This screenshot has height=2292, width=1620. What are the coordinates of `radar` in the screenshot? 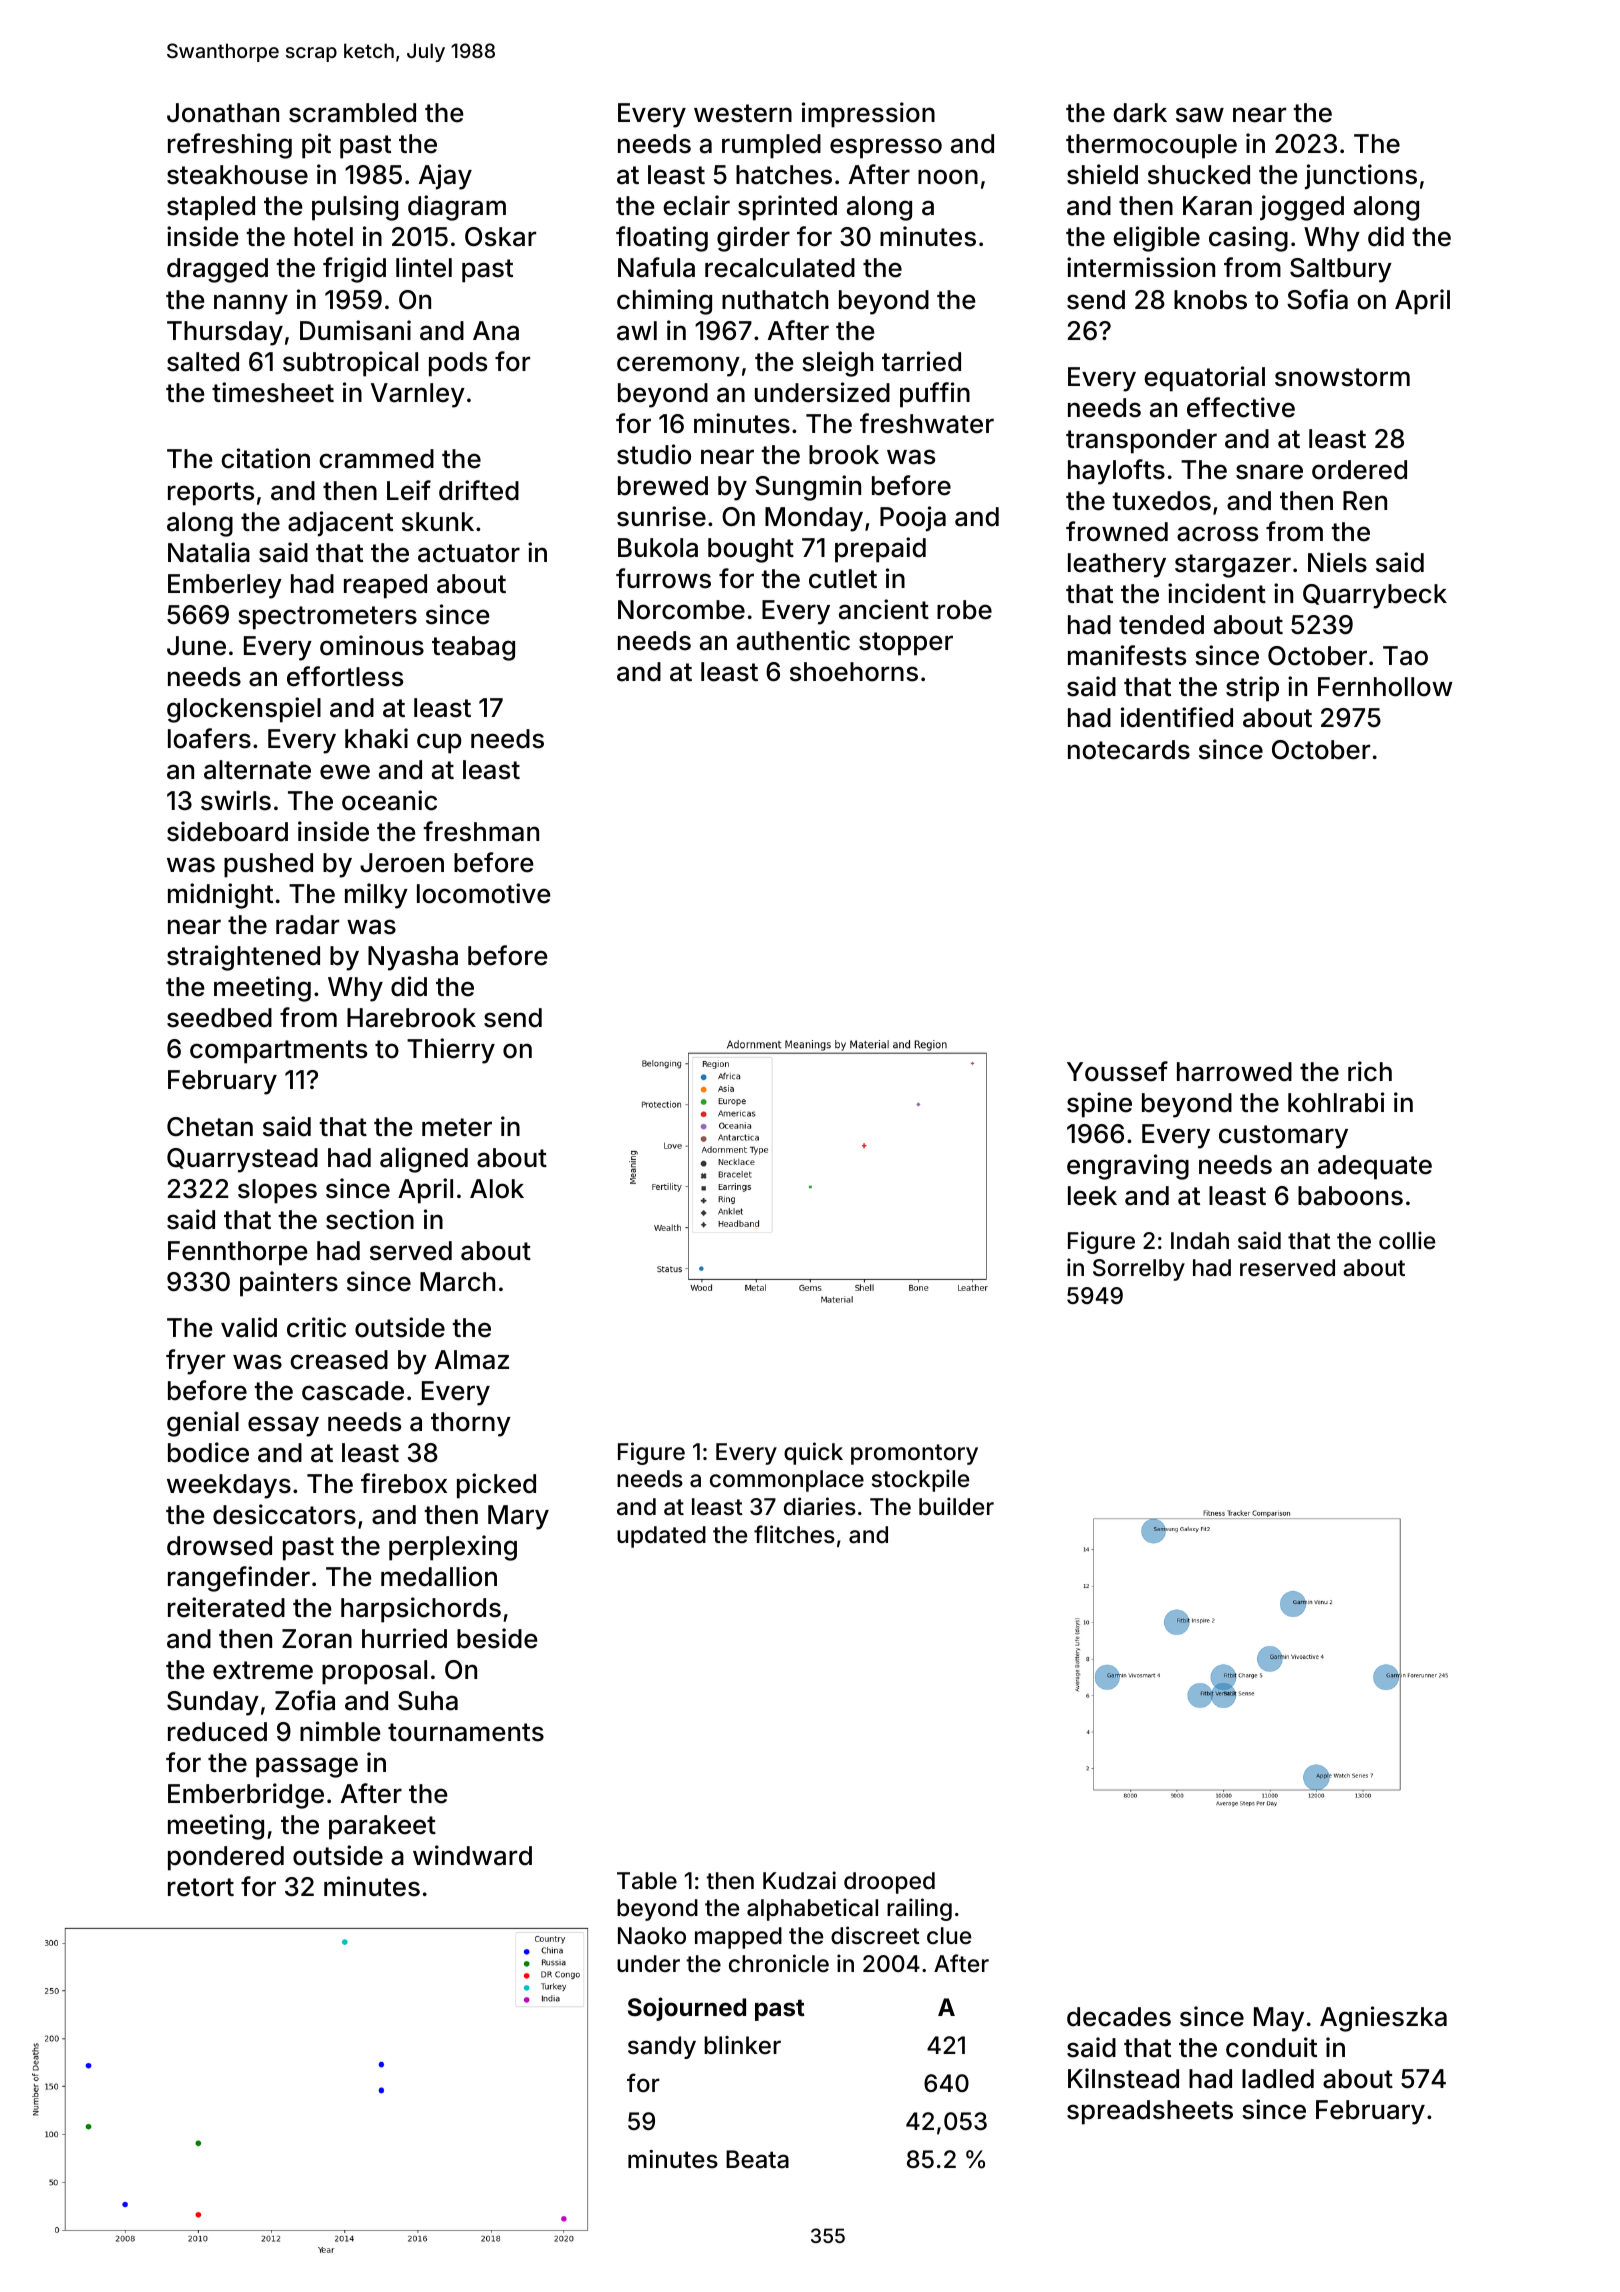 It's located at (307, 925).
